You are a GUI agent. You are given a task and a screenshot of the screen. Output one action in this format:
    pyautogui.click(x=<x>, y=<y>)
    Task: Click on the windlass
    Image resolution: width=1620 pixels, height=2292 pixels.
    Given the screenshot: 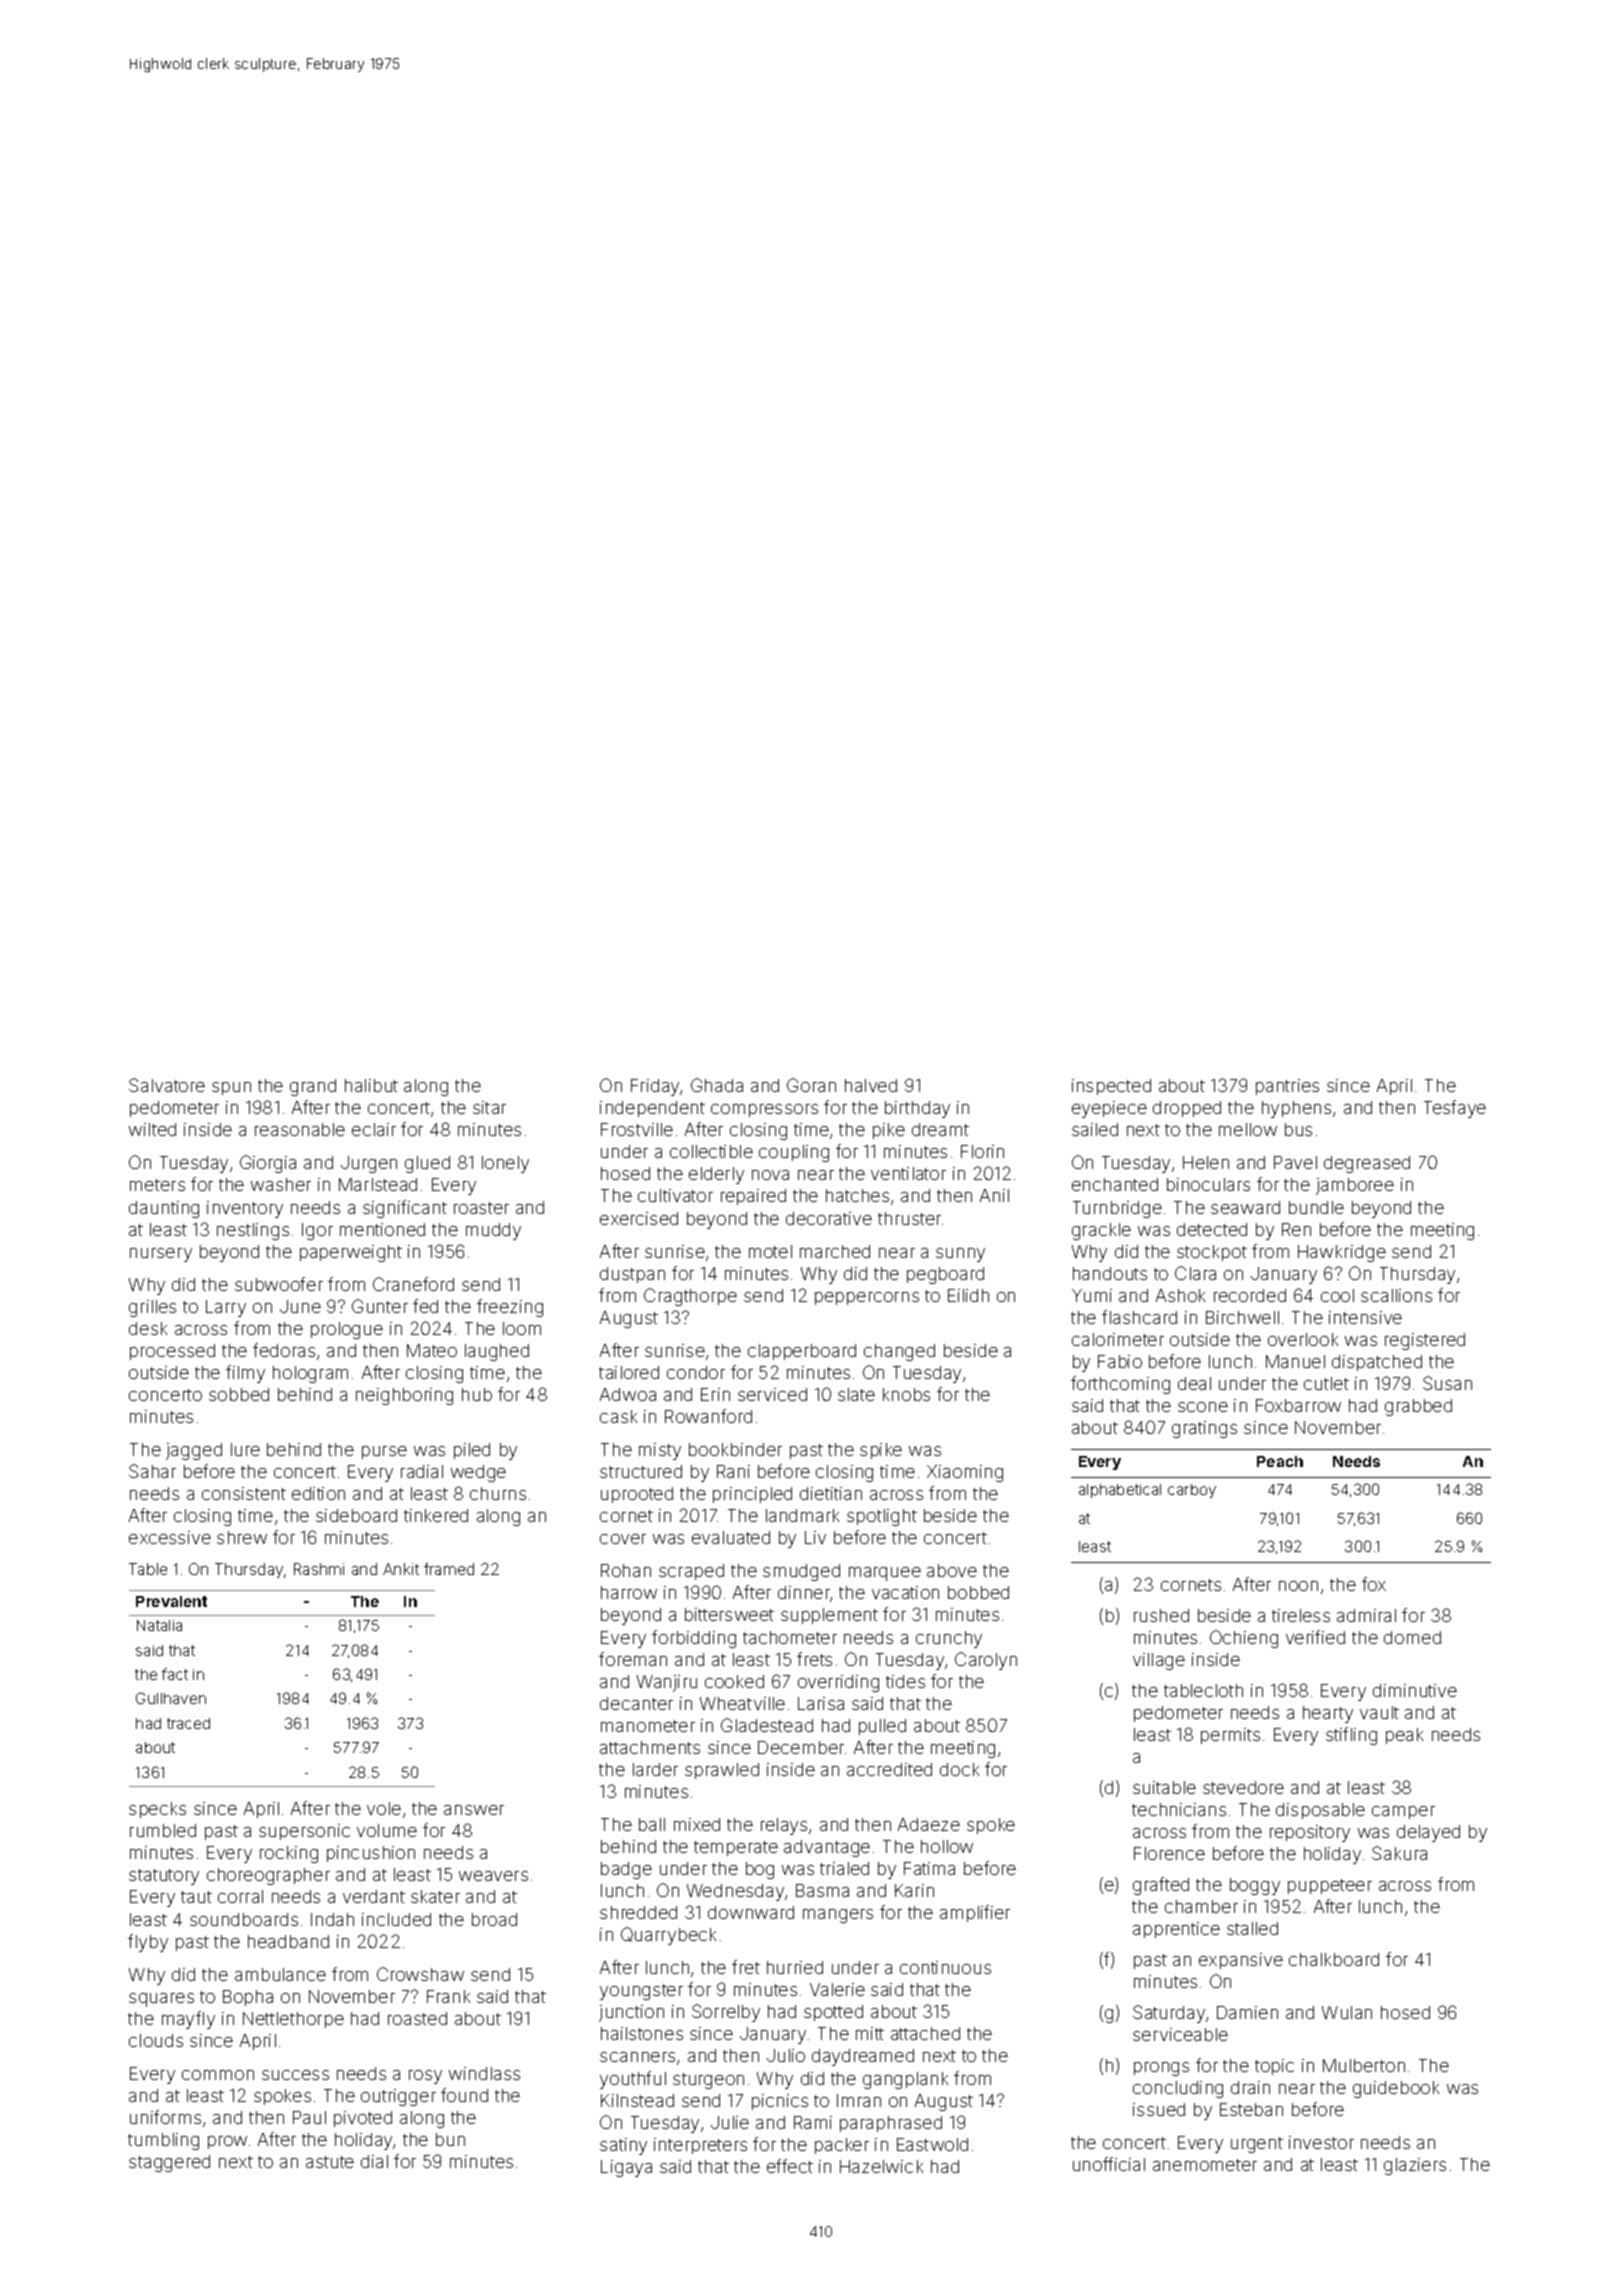 What is the action you would take?
    pyautogui.click(x=484, y=2073)
